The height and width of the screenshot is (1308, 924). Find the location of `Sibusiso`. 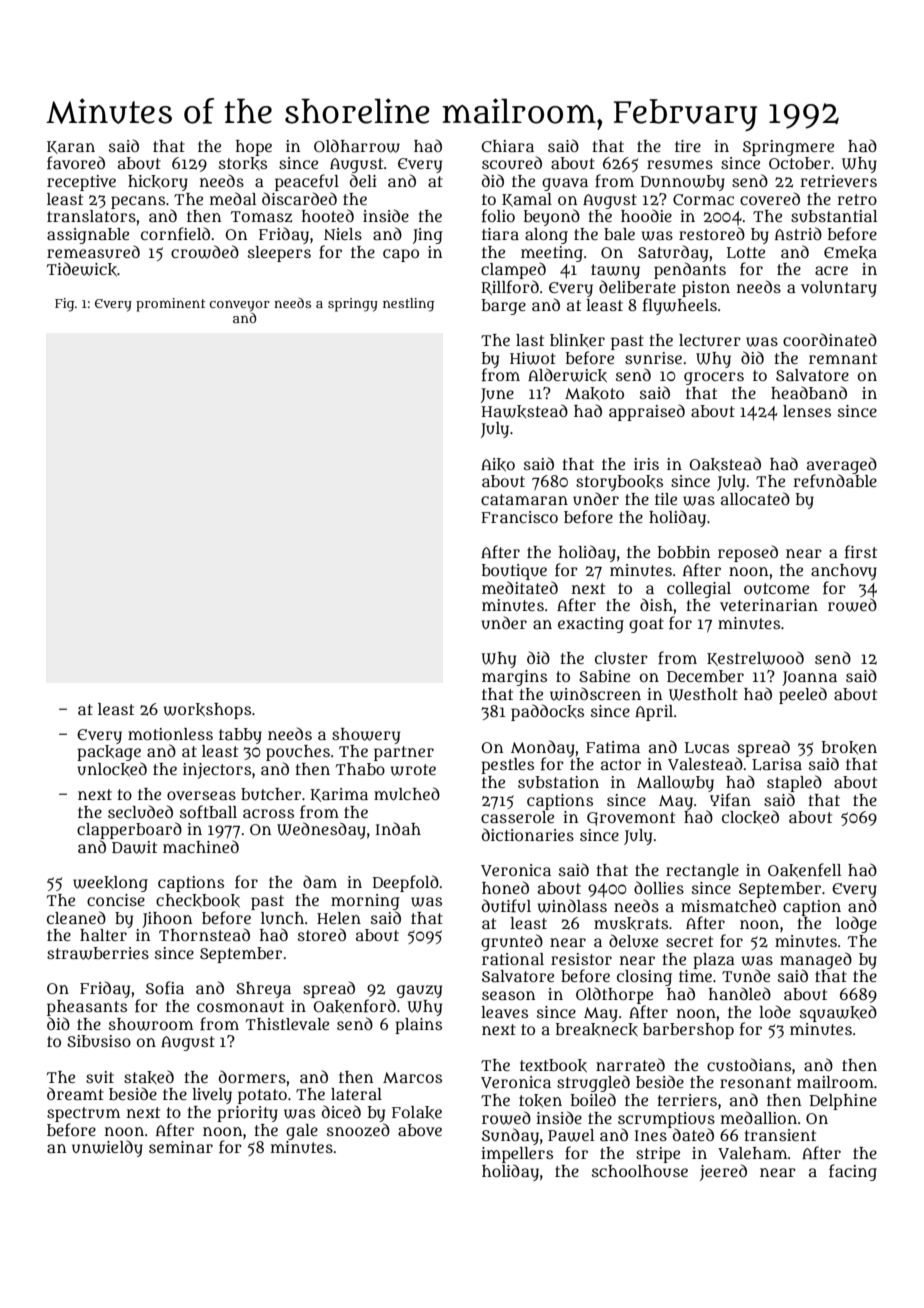

Sibusiso is located at coordinates (99, 1041).
